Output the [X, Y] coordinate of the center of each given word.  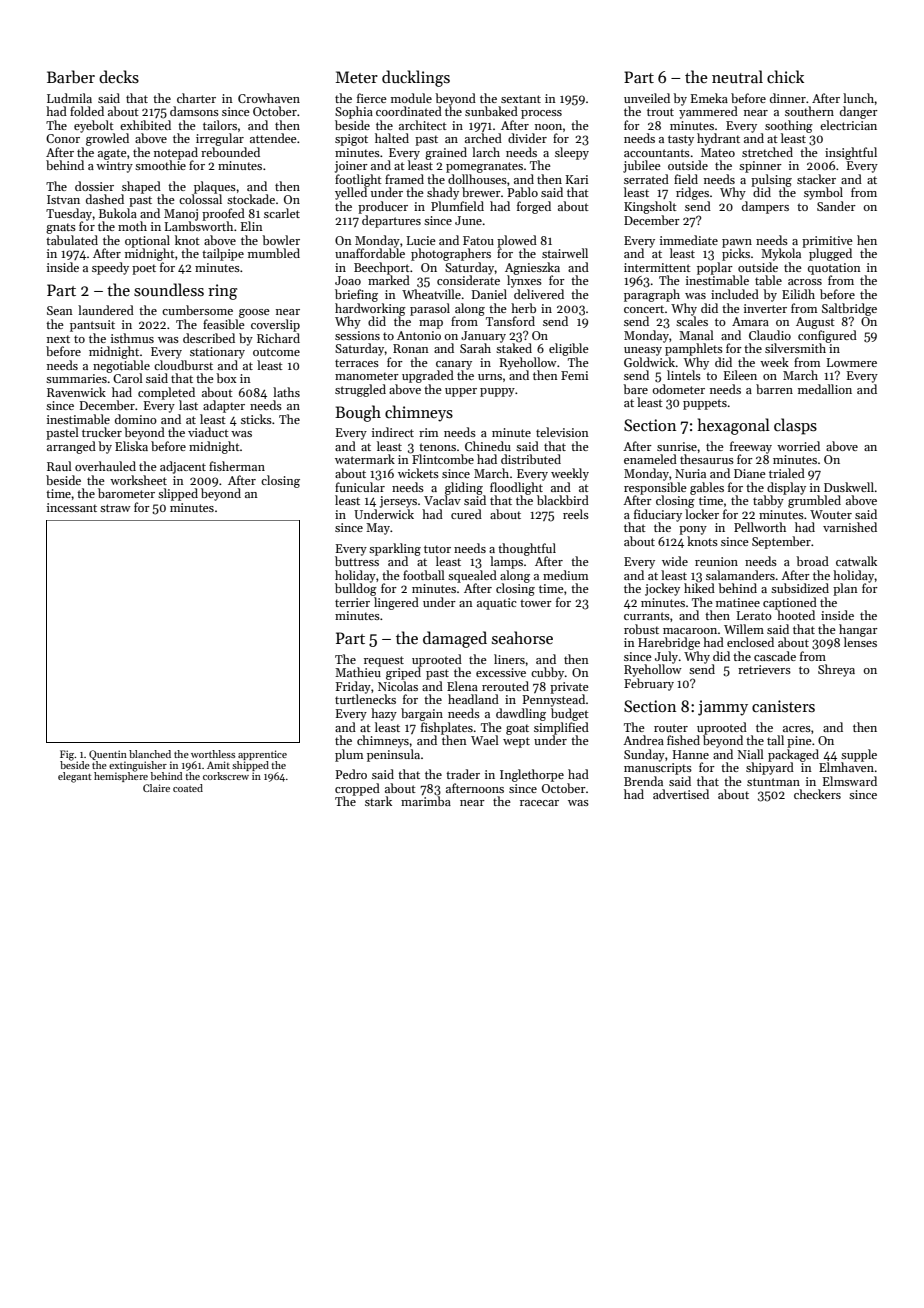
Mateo [718, 152]
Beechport [382, 268]
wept [516, 742]
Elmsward [850, 781]
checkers [817, 794]
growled [107, 139]
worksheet [138, 480]
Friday [353, 687]
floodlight [516, 488]
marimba [426, 801]
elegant [74, 777]
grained [446, 153]
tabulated [72, 240]
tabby [768, 501]
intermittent [657, 267]
